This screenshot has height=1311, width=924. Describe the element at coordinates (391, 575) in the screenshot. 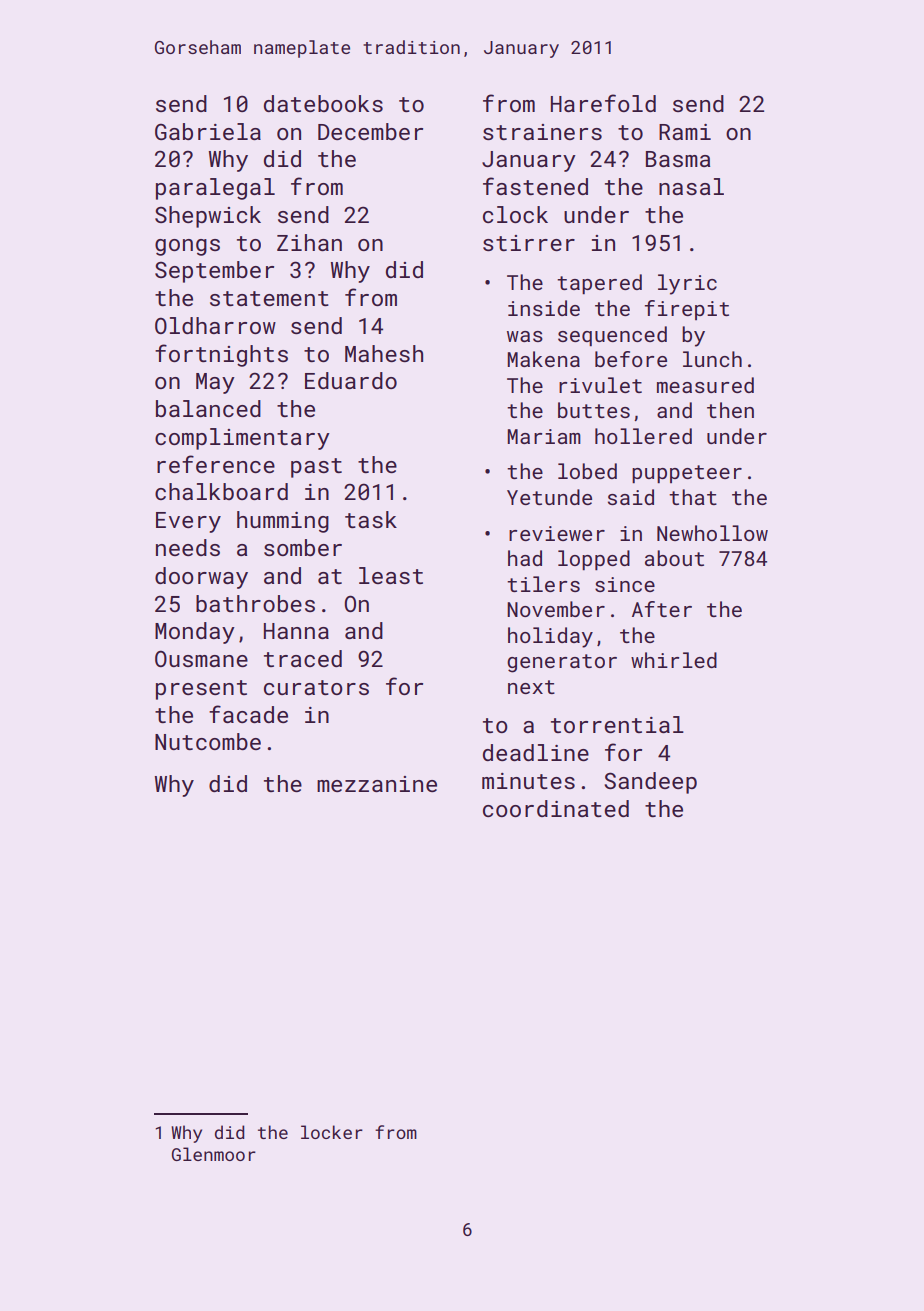

I see `least` at that location.
